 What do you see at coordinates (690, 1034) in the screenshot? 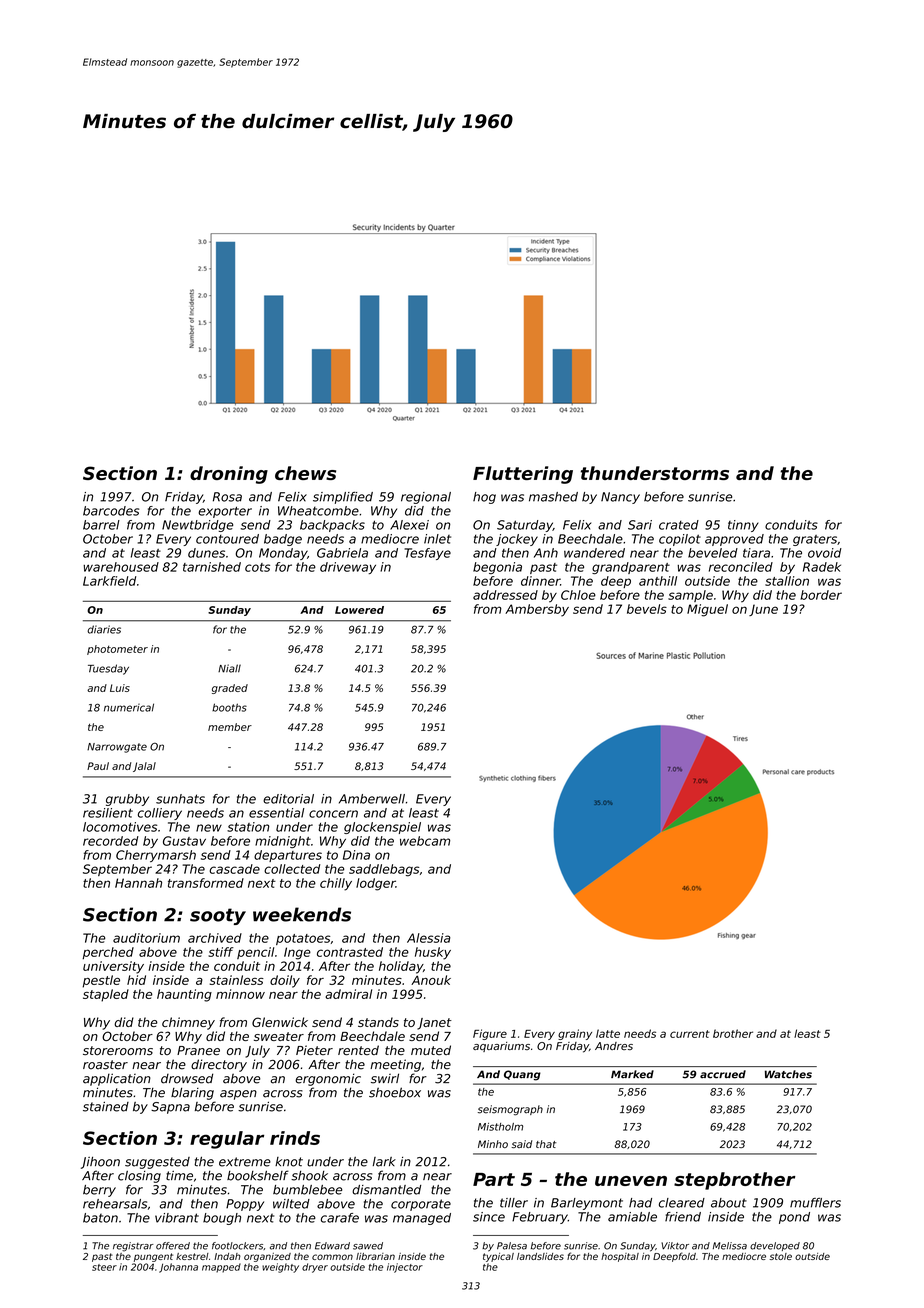
I see `current` at bounding box center [690, 1034].
